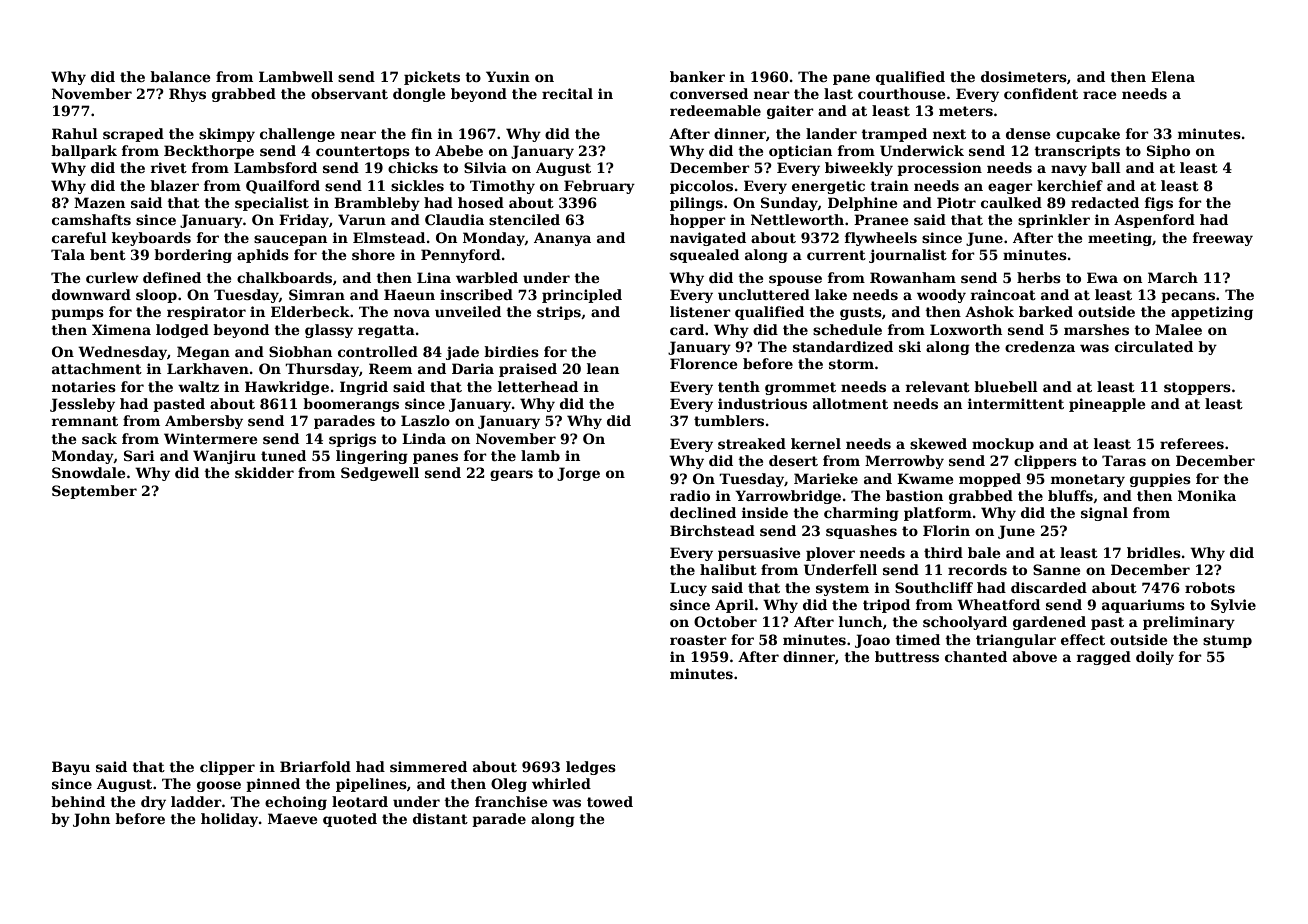 This page has width=1308, height=924. I want to click on banker, so click(697, 76).
